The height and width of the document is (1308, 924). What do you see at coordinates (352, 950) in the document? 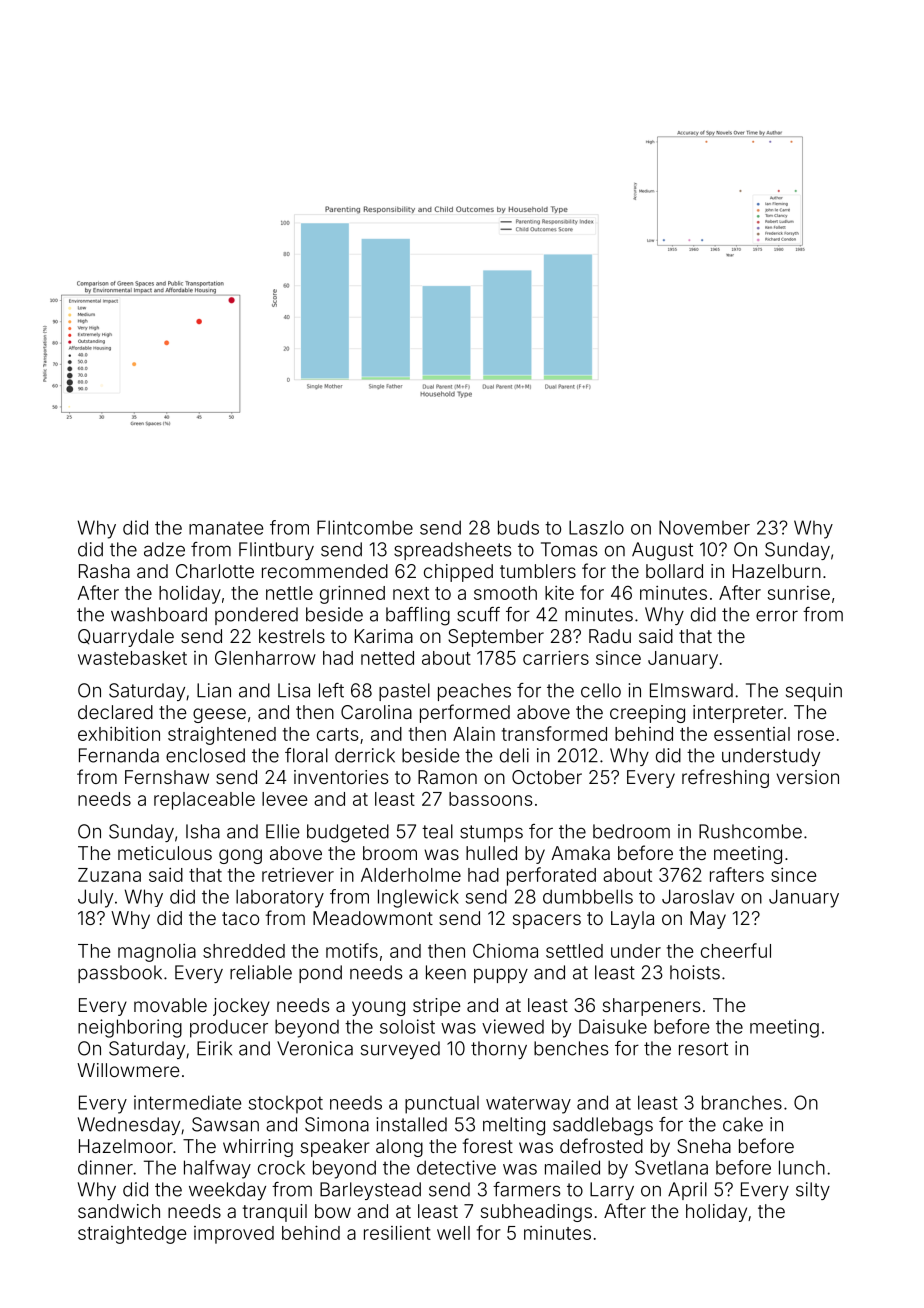
I see `motifs` at bounding box center [352, 950].
